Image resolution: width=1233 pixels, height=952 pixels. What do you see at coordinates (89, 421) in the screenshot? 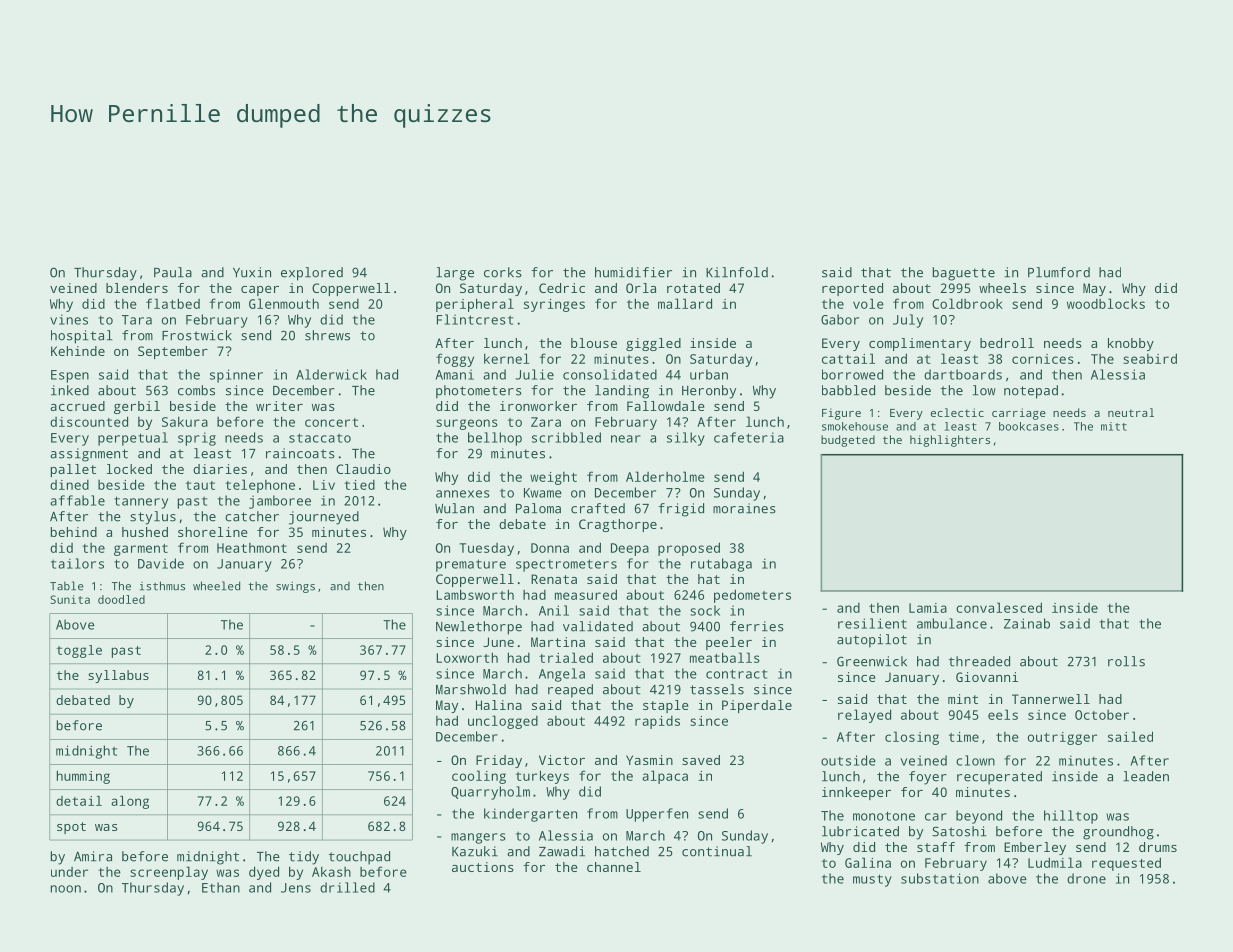
I see `discounted` at bounding box center [89, 421].
